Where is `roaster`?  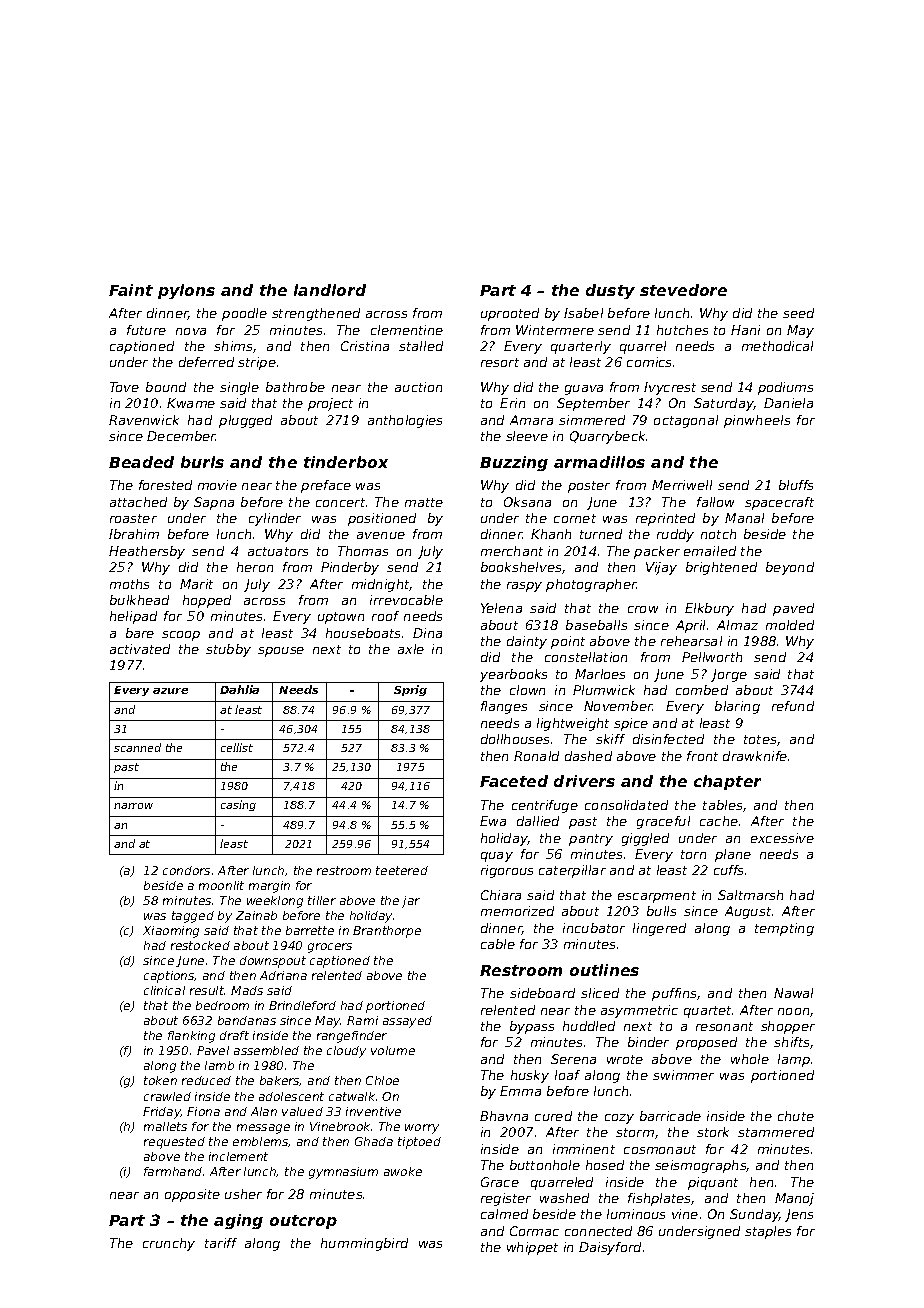 roaster is located at coordinates (133, 518).
